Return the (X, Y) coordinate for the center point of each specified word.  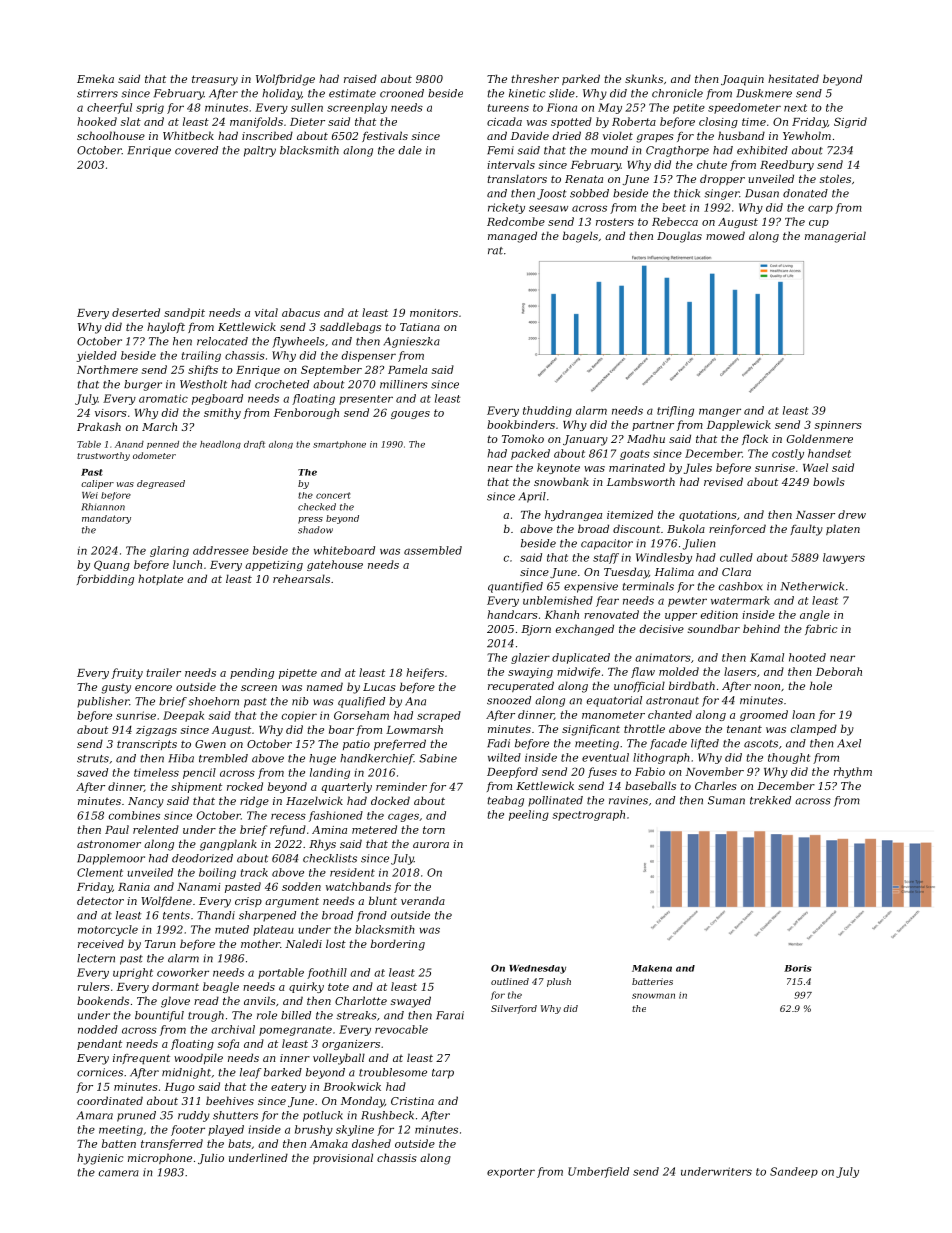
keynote (558, 468)
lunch (187, 564)
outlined (510, 981)
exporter (511, 1173)
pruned (136, 1116)
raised (360, 78)
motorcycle (108, 930)
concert (333, 495)
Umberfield (598, 1172)
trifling (675, 411)
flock (755, 439)
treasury (215, 80)
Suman (726, 800)
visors (111, 413)
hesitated (793, 78)
